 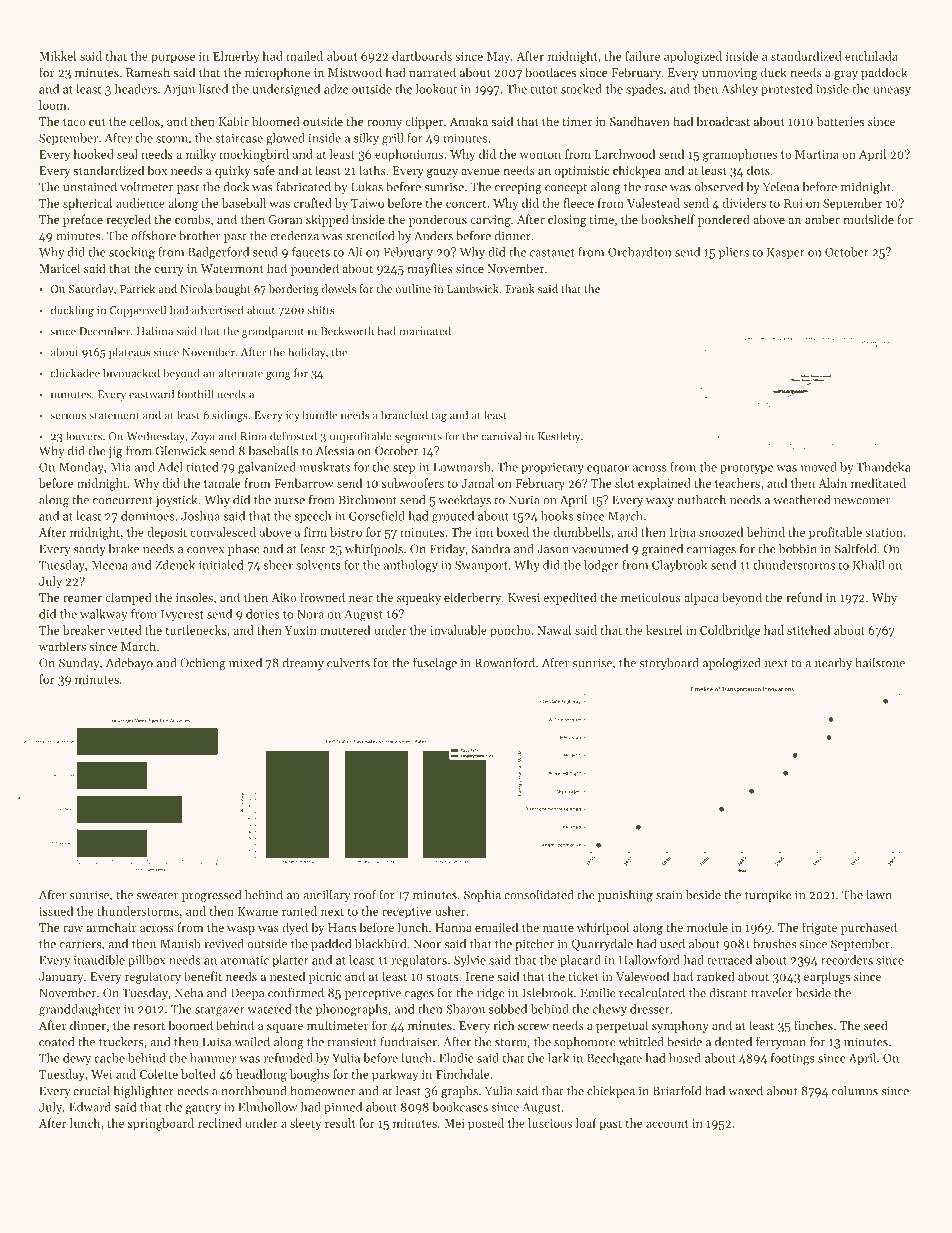 What do you see at coordinates (871, 56) in the document?
I see `enchilada` at bounding box center [871, 56].
